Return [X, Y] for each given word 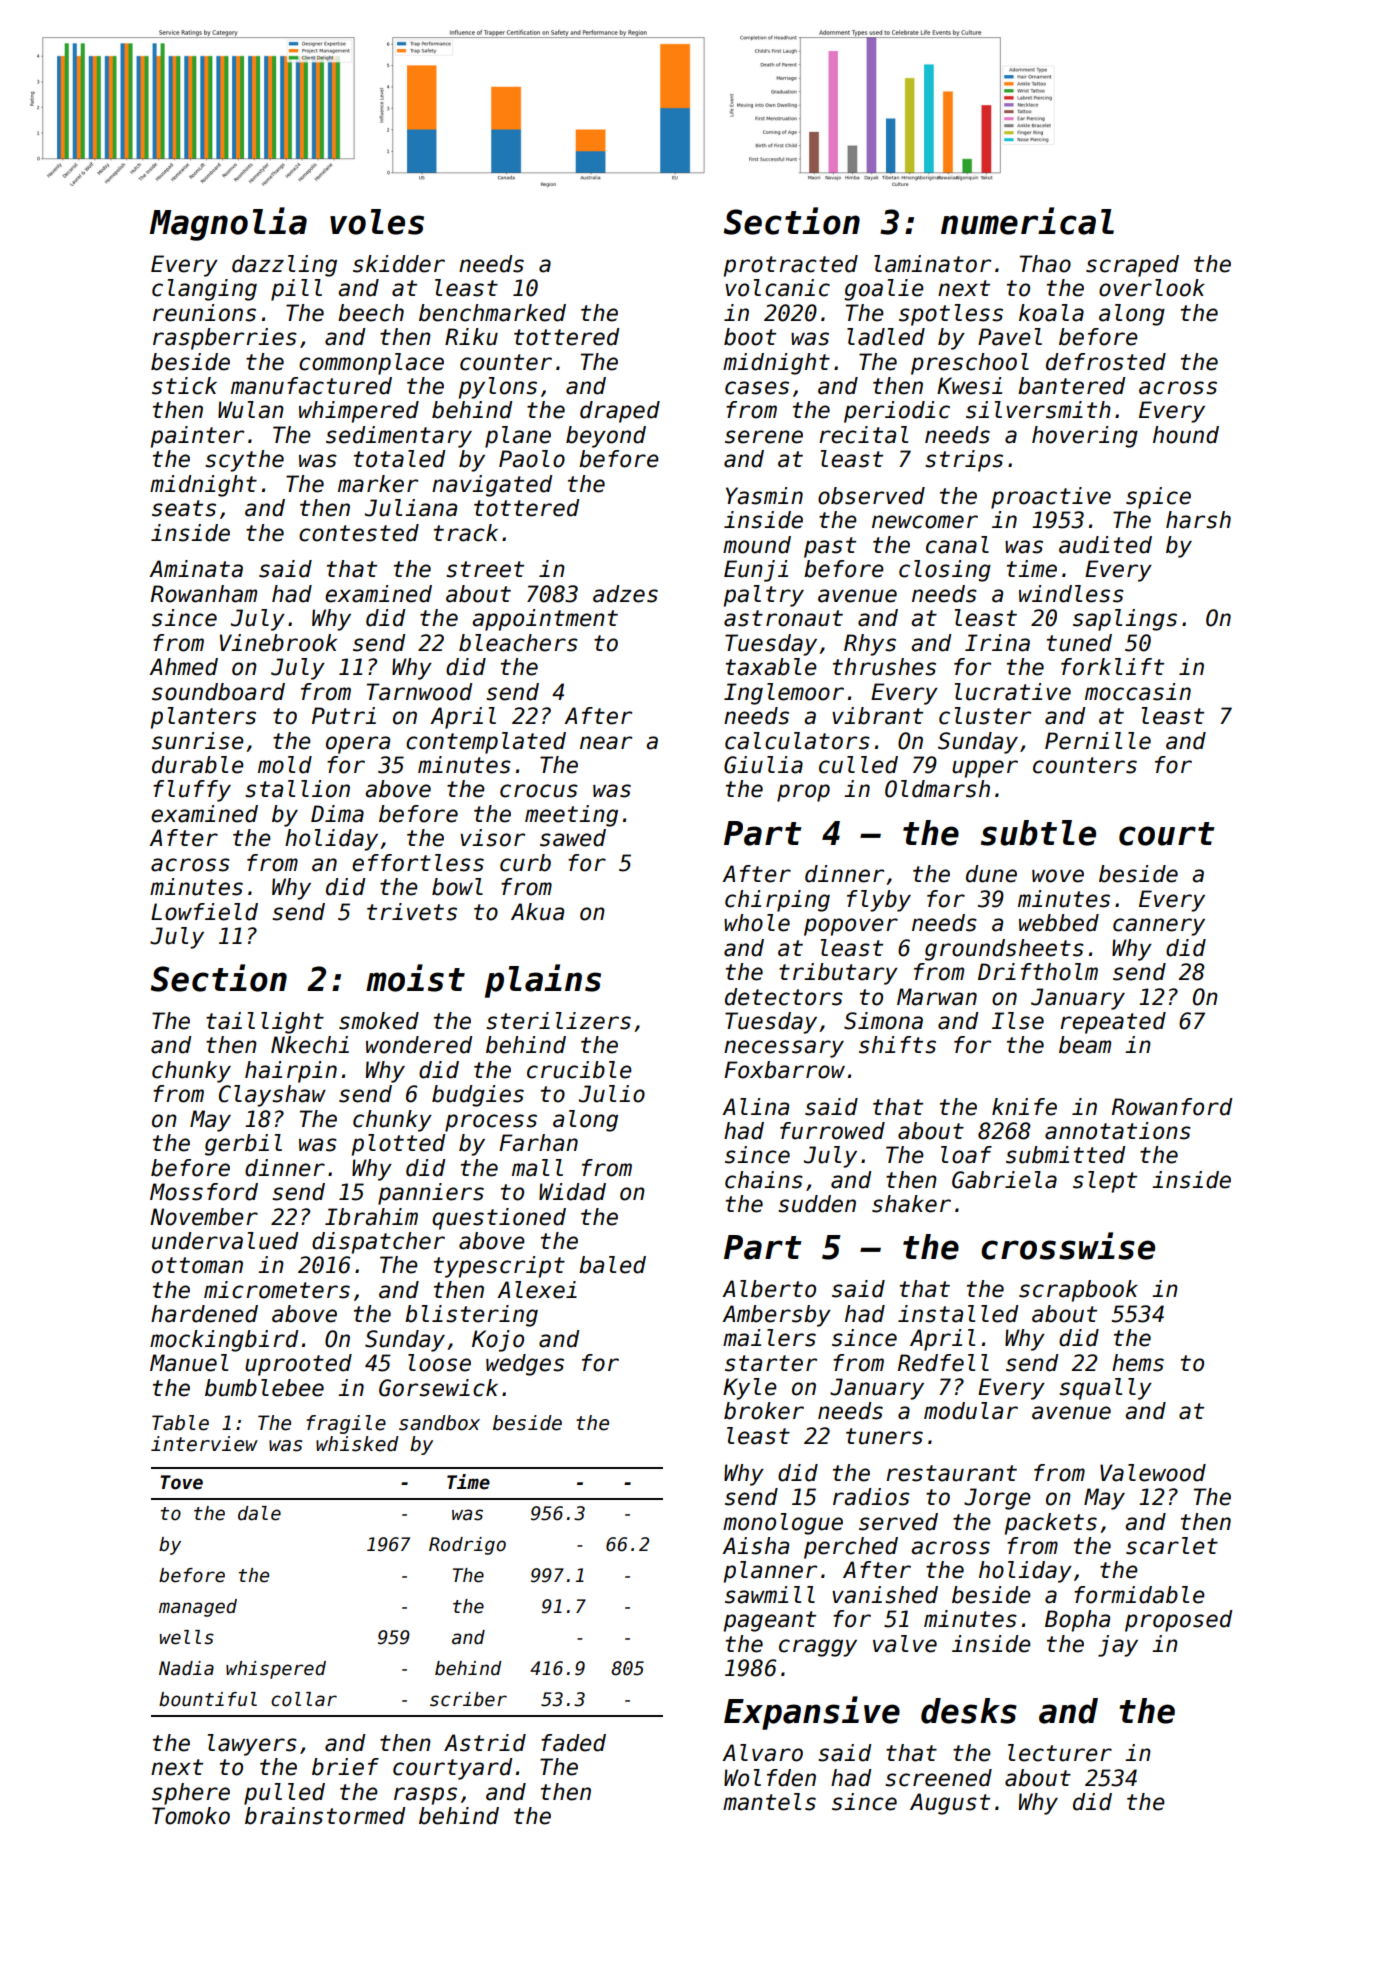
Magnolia [228, 224]
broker [764, 1411]
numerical [1027, 221]
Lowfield [204, 912]
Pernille [1098, 741]
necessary [784, 1049]
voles [377, 222]
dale [259, 1513]
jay [1118, 1646]
